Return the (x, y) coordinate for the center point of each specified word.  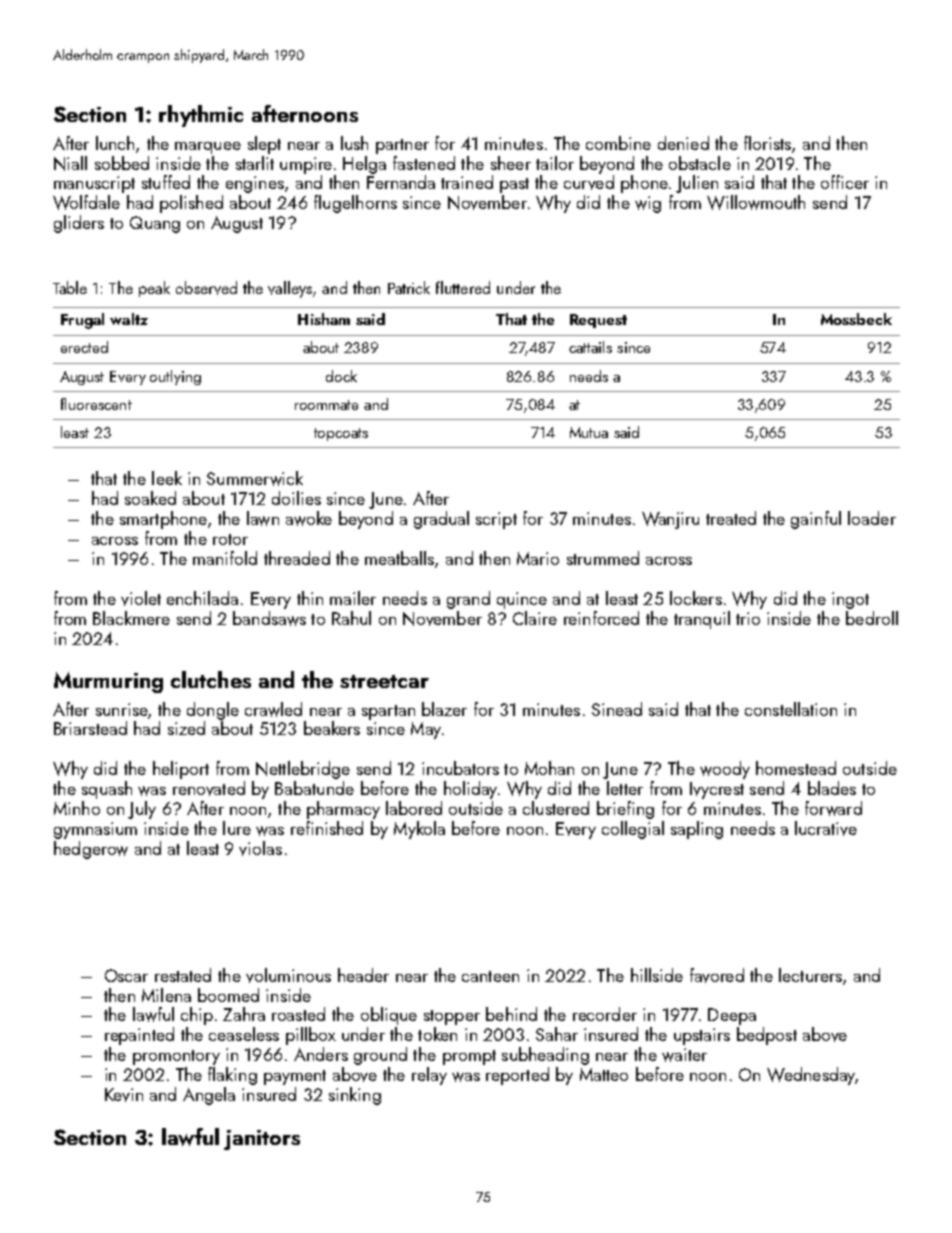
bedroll (872, 618)
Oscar (126, 975)
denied (683, 143)
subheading (545, 1056)
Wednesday (811, 1076)
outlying (175, 377)
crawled (273, 709)
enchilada (202, 598)
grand (468, 600)
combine (618, 143)
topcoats (341, 434)
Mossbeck (856, 319)
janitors (262, 1140)
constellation (791, 709)
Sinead (617, 709)
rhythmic (201, 116)
